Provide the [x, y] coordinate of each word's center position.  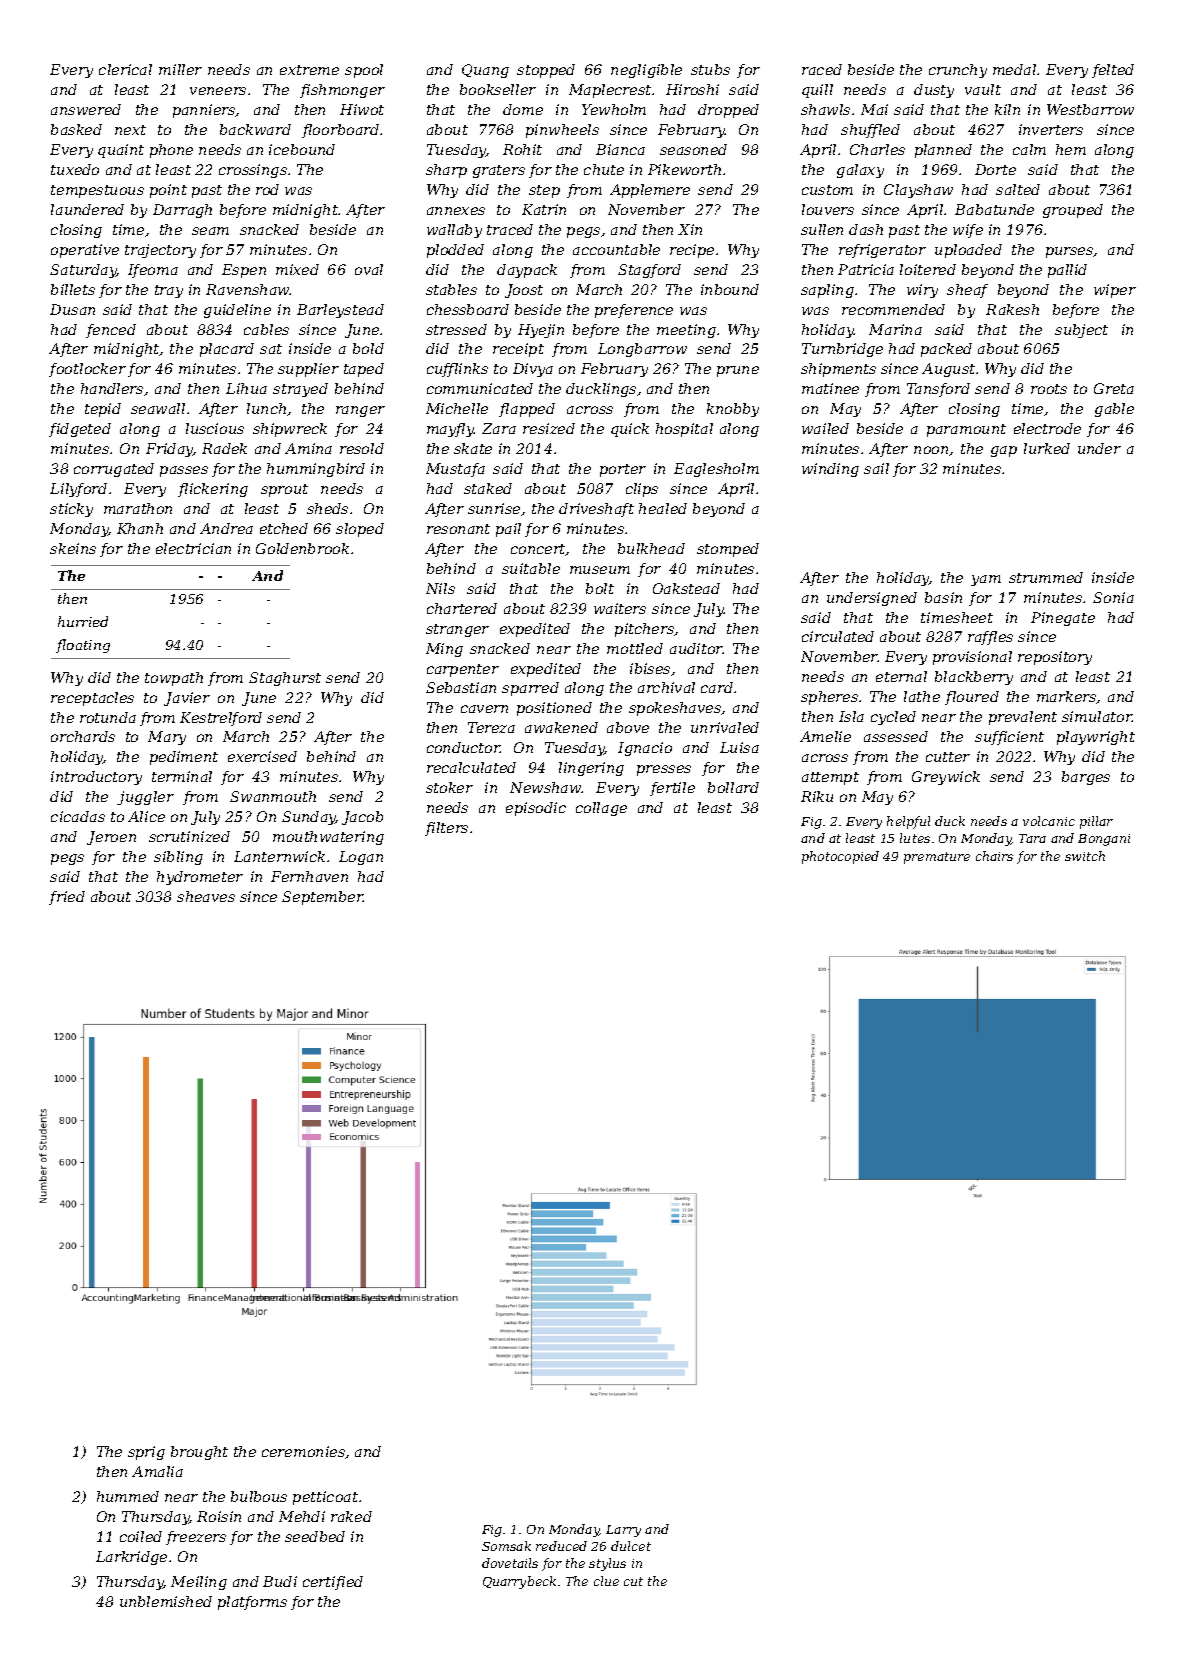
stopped [546, 71]
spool [364, 71]
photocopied [840, 857]
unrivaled [725, 727]
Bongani [1104, 840]
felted [1113, 71]
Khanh [140, 528]
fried [67, 898]
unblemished [166, 1601]
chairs [994, 856]
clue [606, 1581]
